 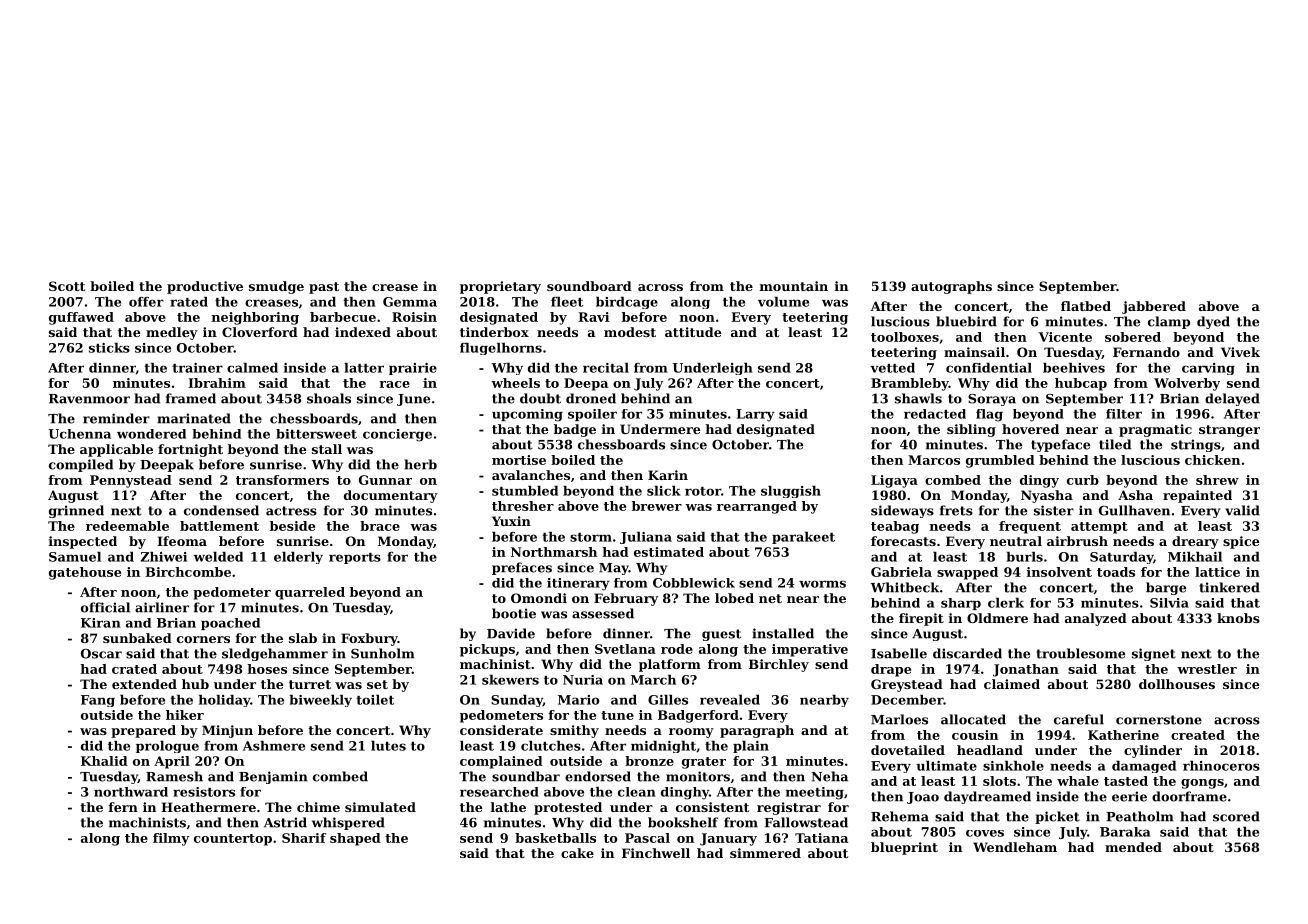 I want to click on autographs, so click(x=951, y=287).
